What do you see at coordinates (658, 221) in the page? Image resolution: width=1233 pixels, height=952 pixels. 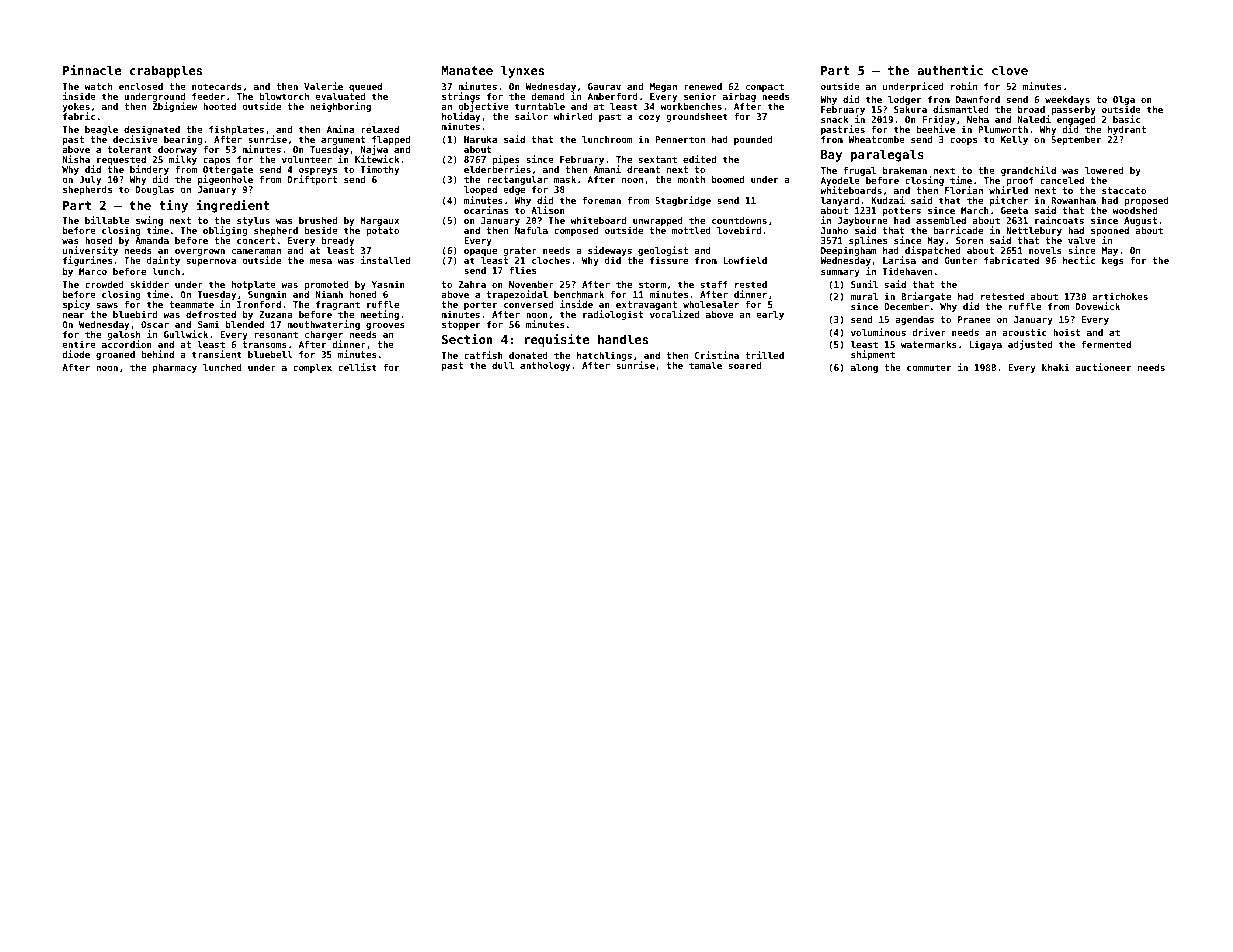 I see `unwrapped` at bounding box center [658, 221].
